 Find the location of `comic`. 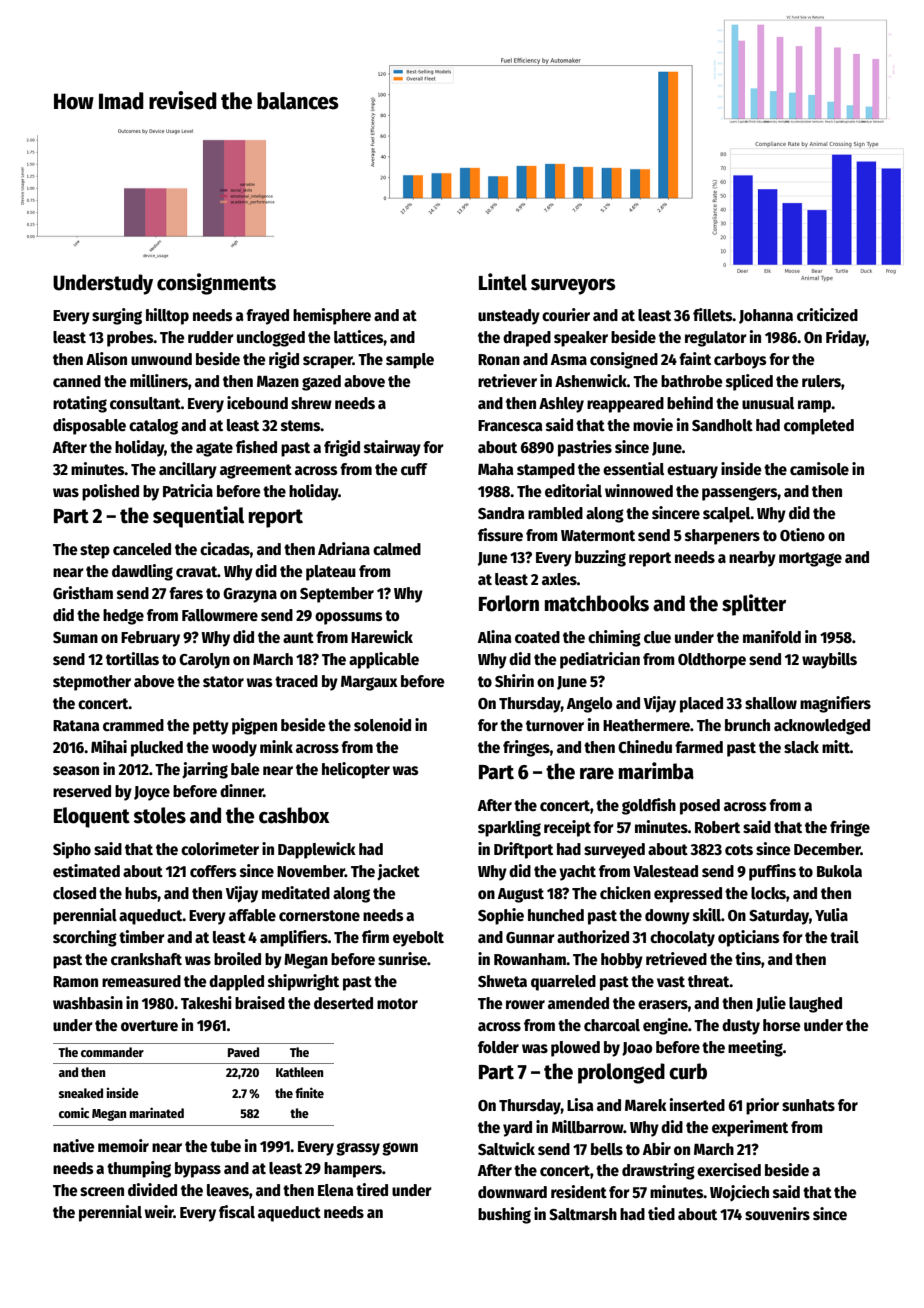

comic is located at coordinates (74, 1112).
